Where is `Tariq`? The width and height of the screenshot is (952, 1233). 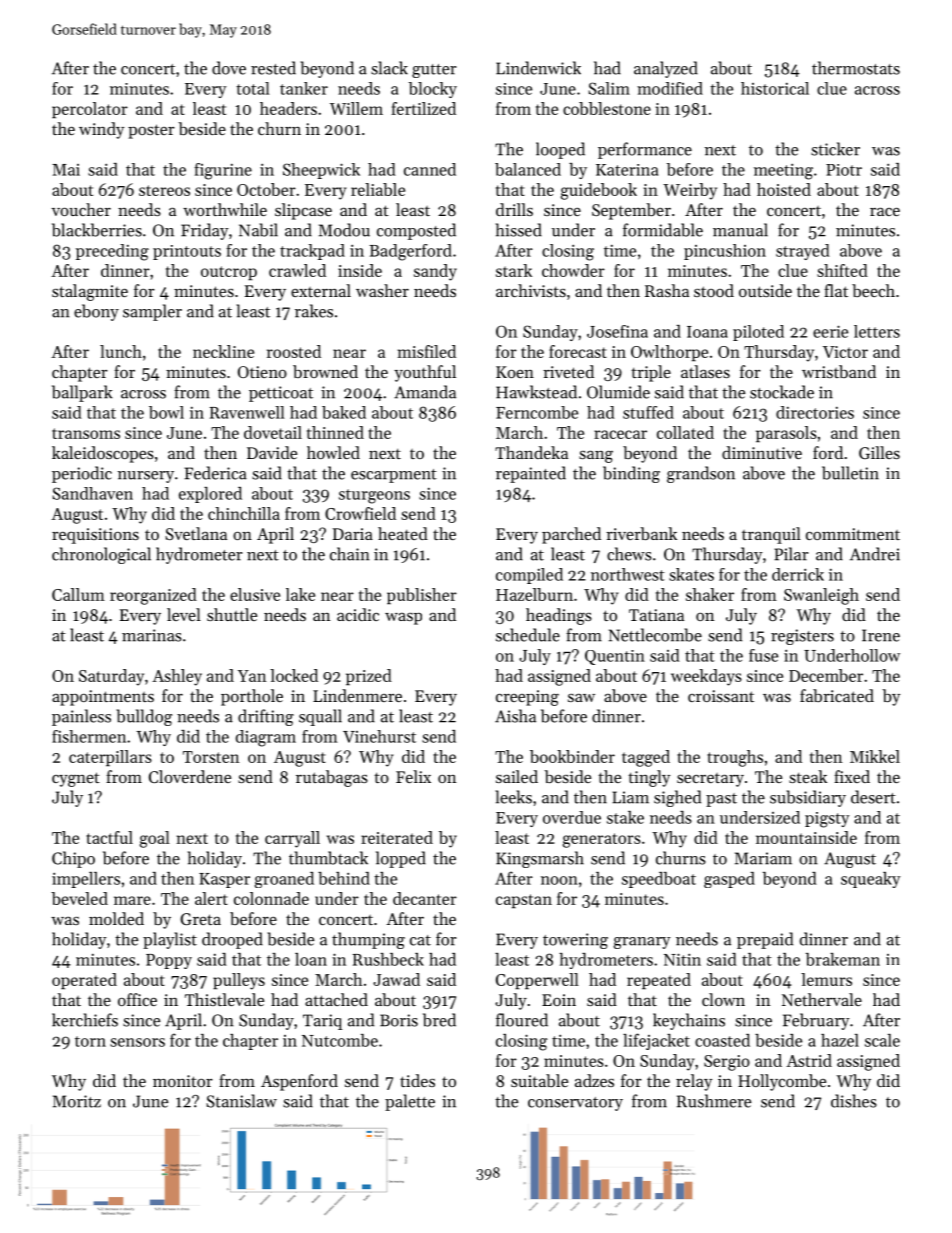 Tariq is located at coordinates (322, 1022).
